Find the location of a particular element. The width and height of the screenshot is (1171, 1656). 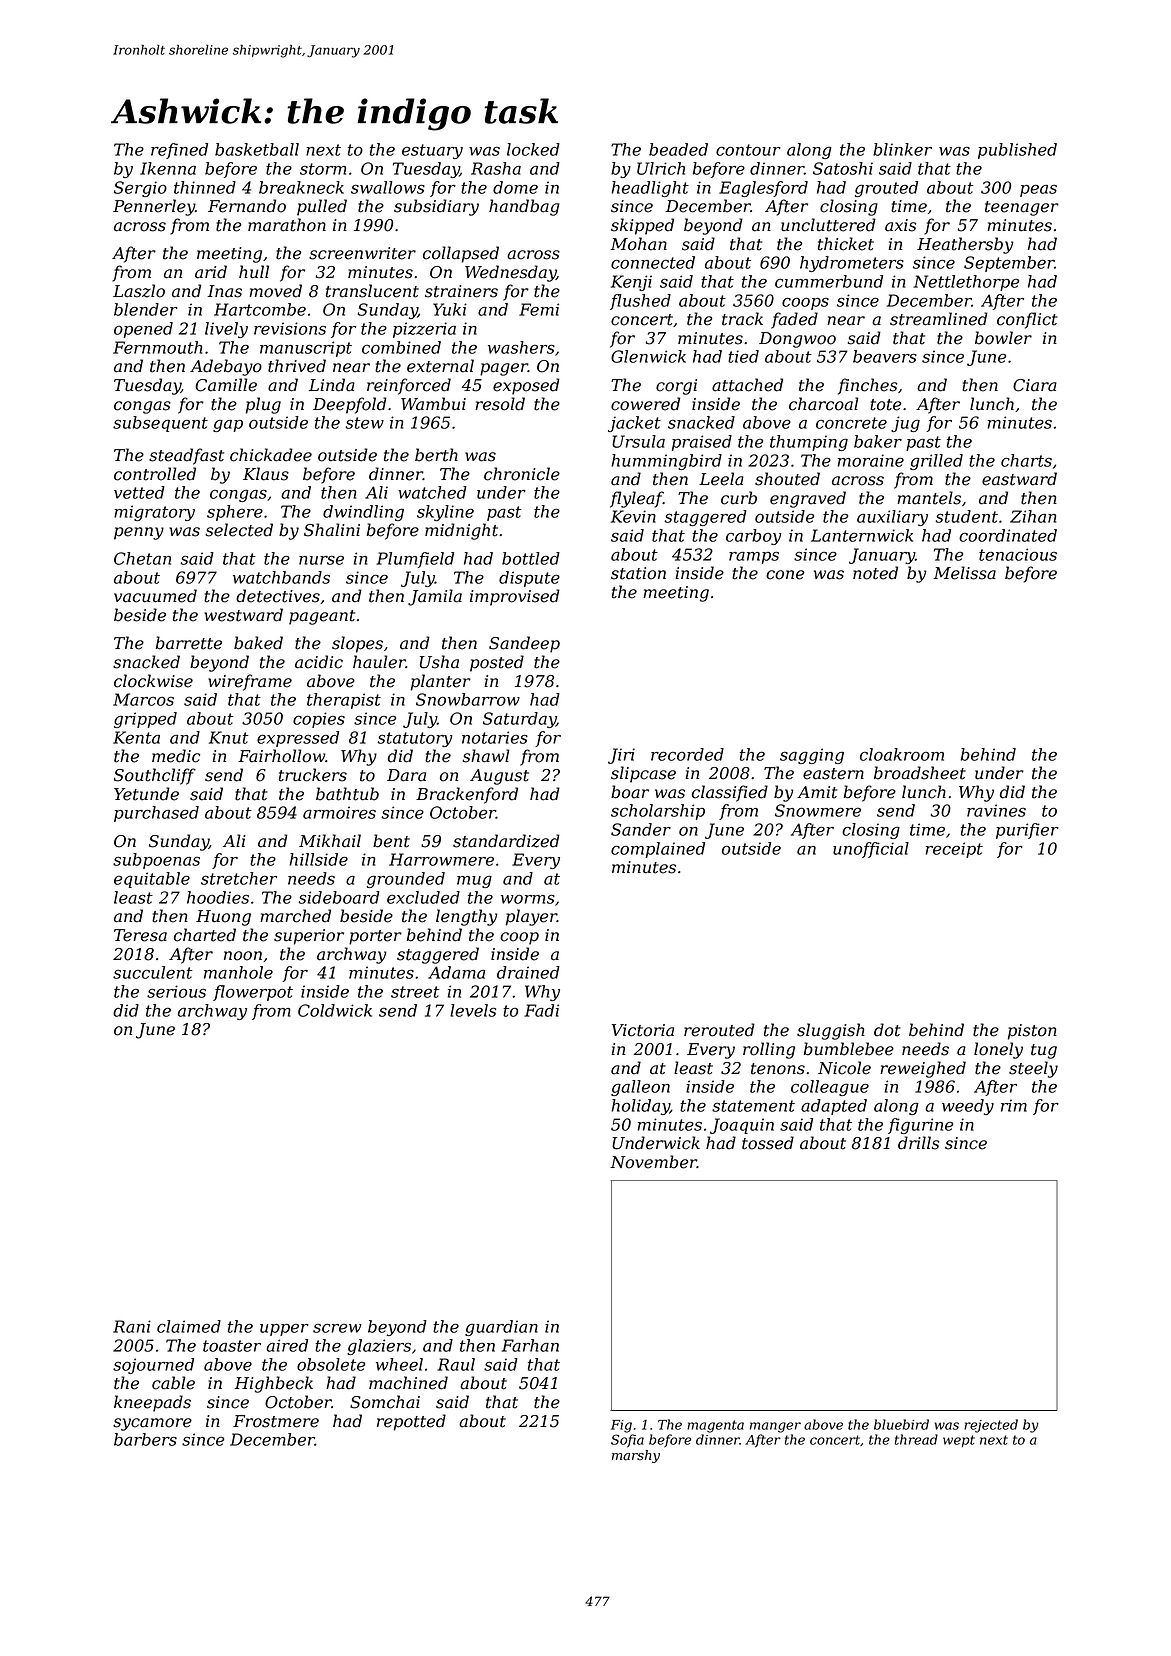

November is located at coordinates (653, 1162).
